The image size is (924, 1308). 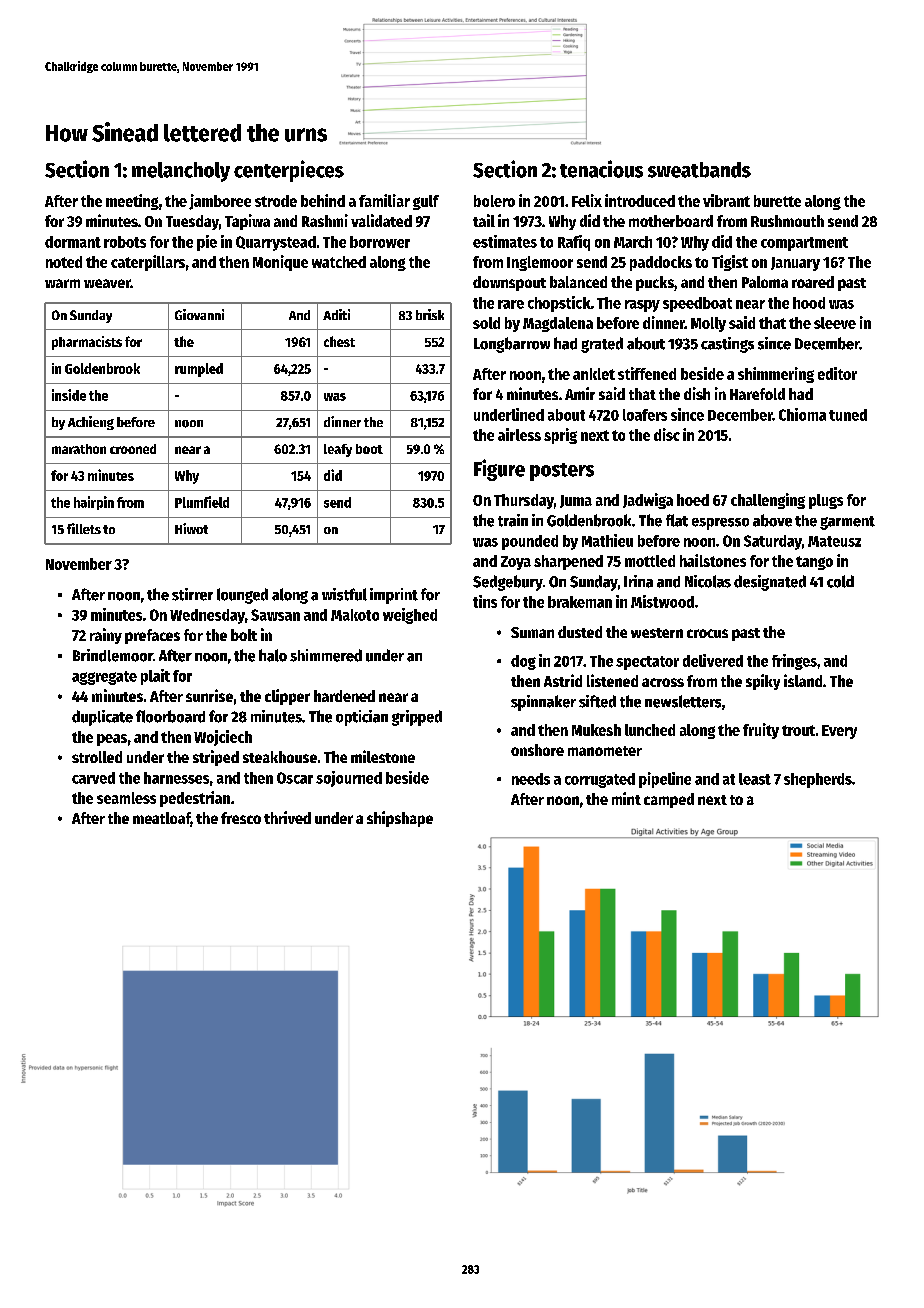 I want to click on meatloaf, so click(x=162, y=819).
